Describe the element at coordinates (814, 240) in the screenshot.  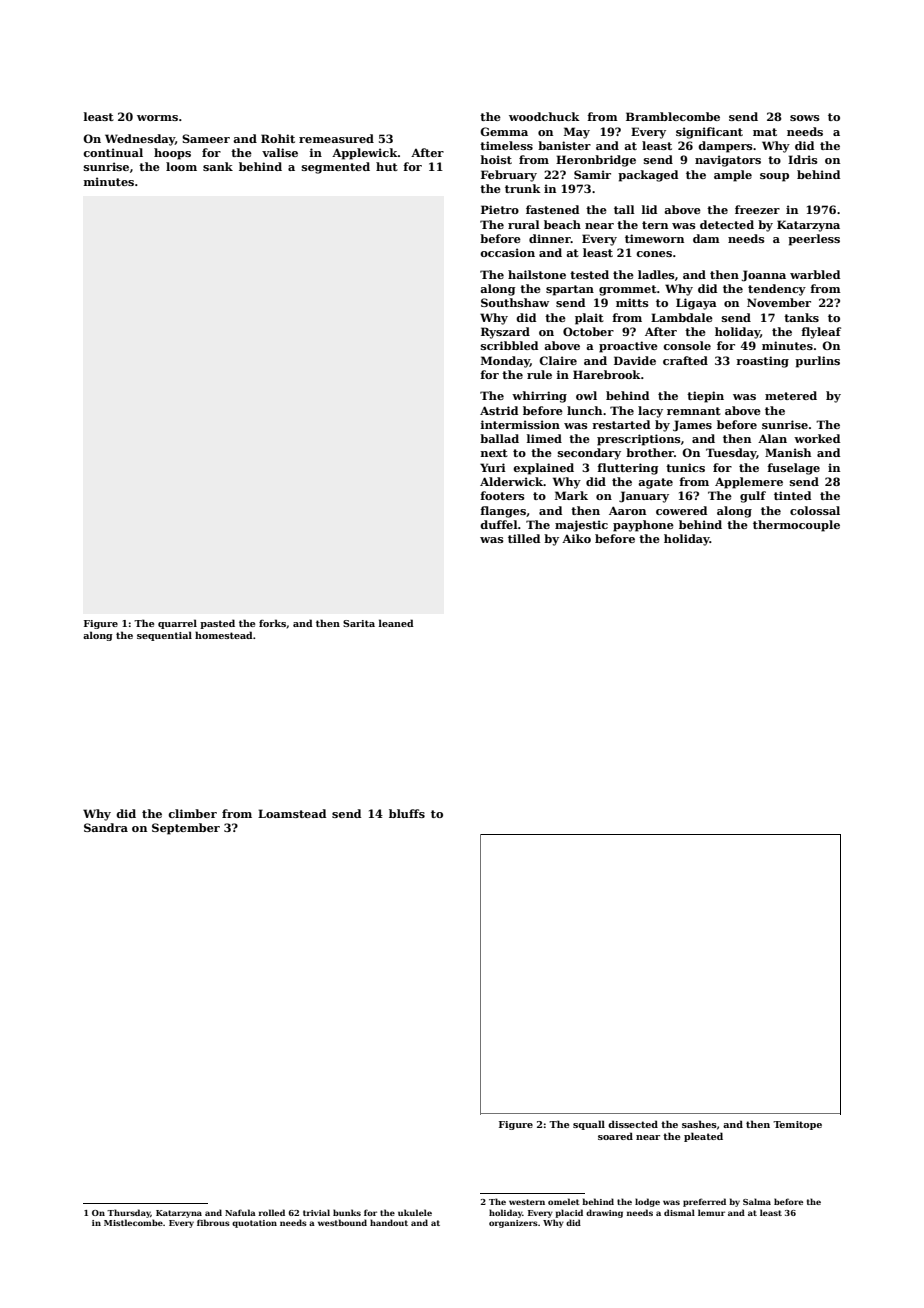
I see `peerless` at that location.
